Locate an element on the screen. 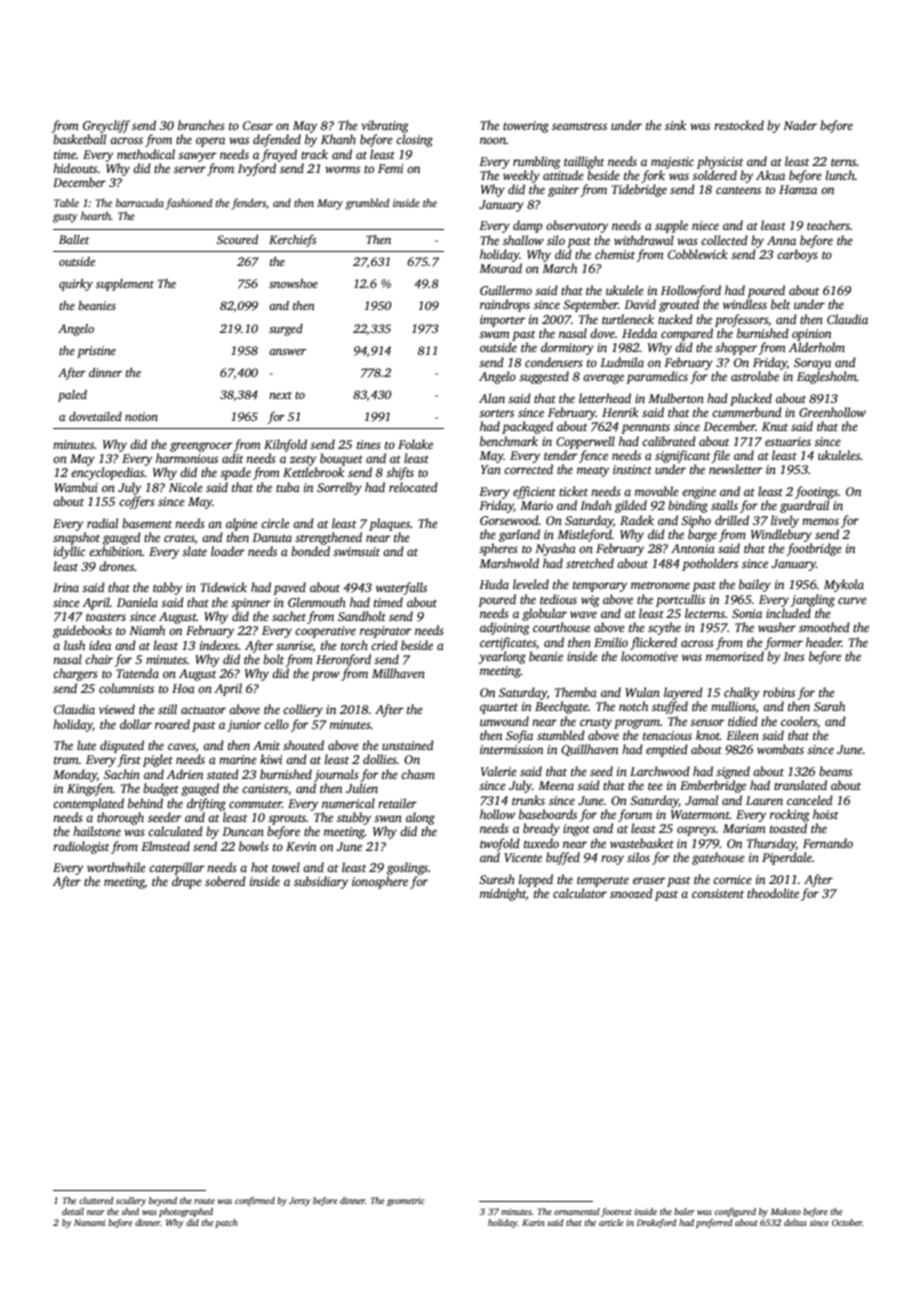 The image size is (924, 1308). restocked is located at coordinates (739, 125).
